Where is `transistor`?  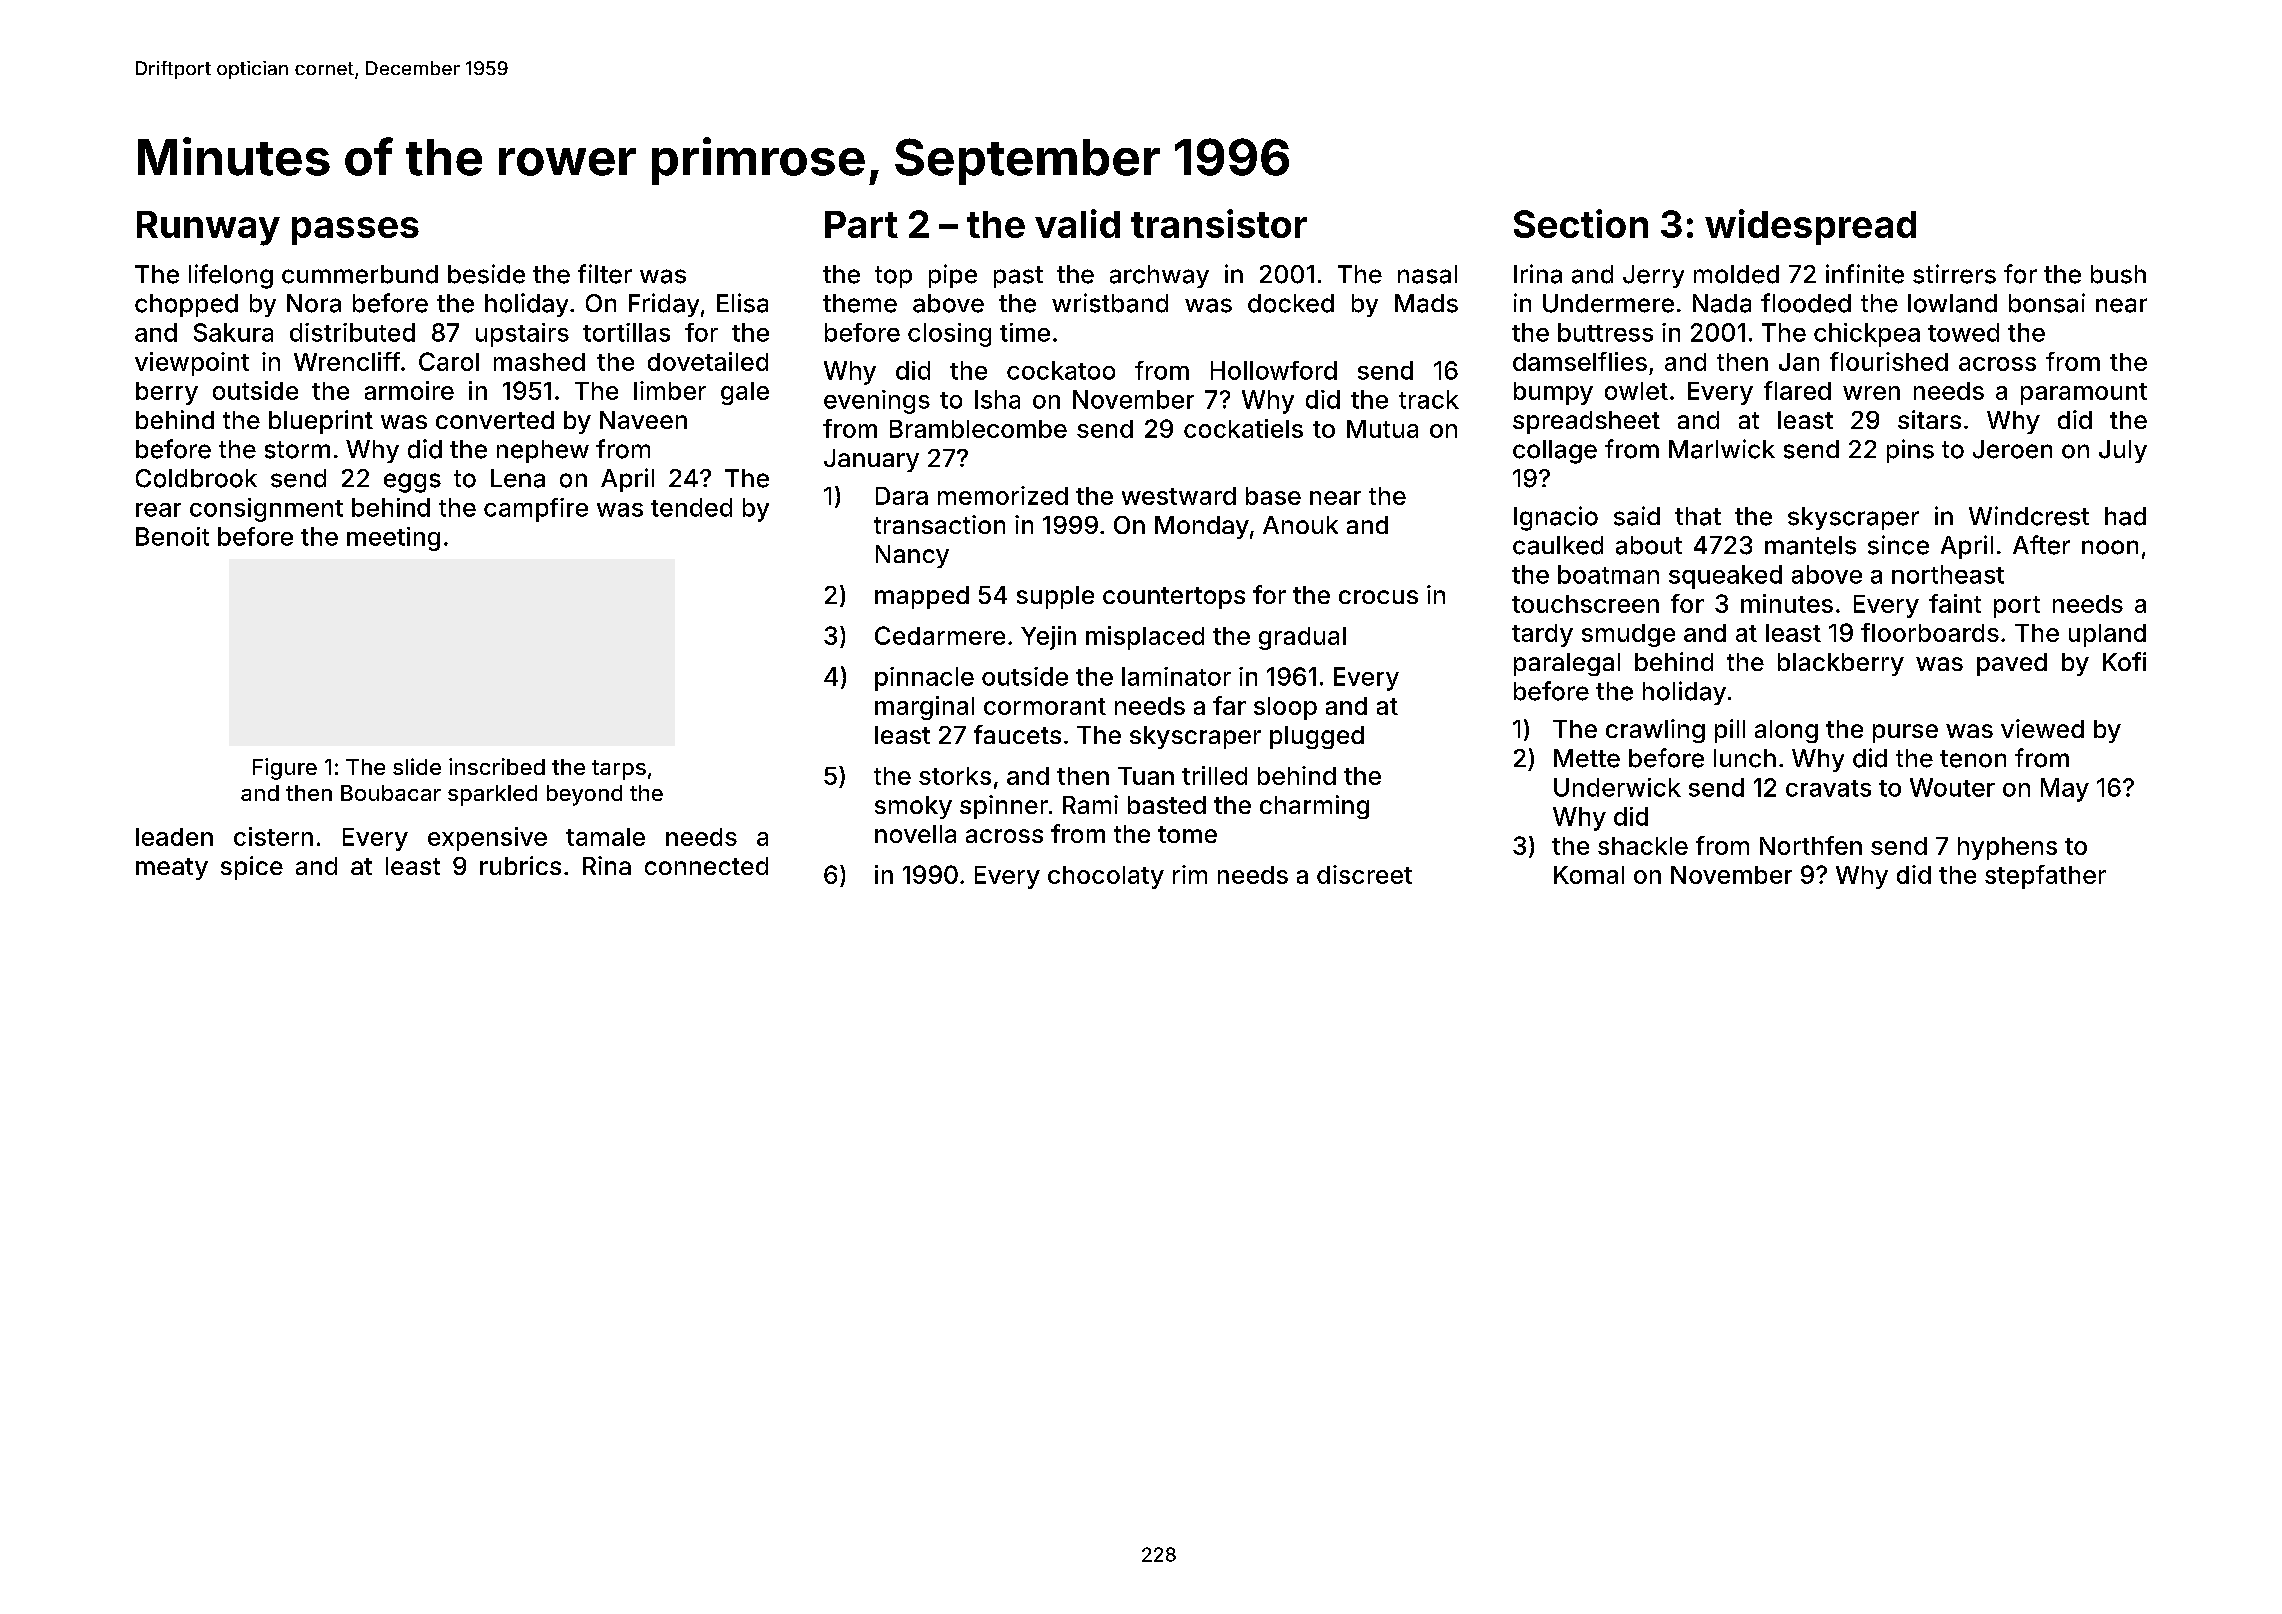 transistor is located at coordinates (1219, 223).
